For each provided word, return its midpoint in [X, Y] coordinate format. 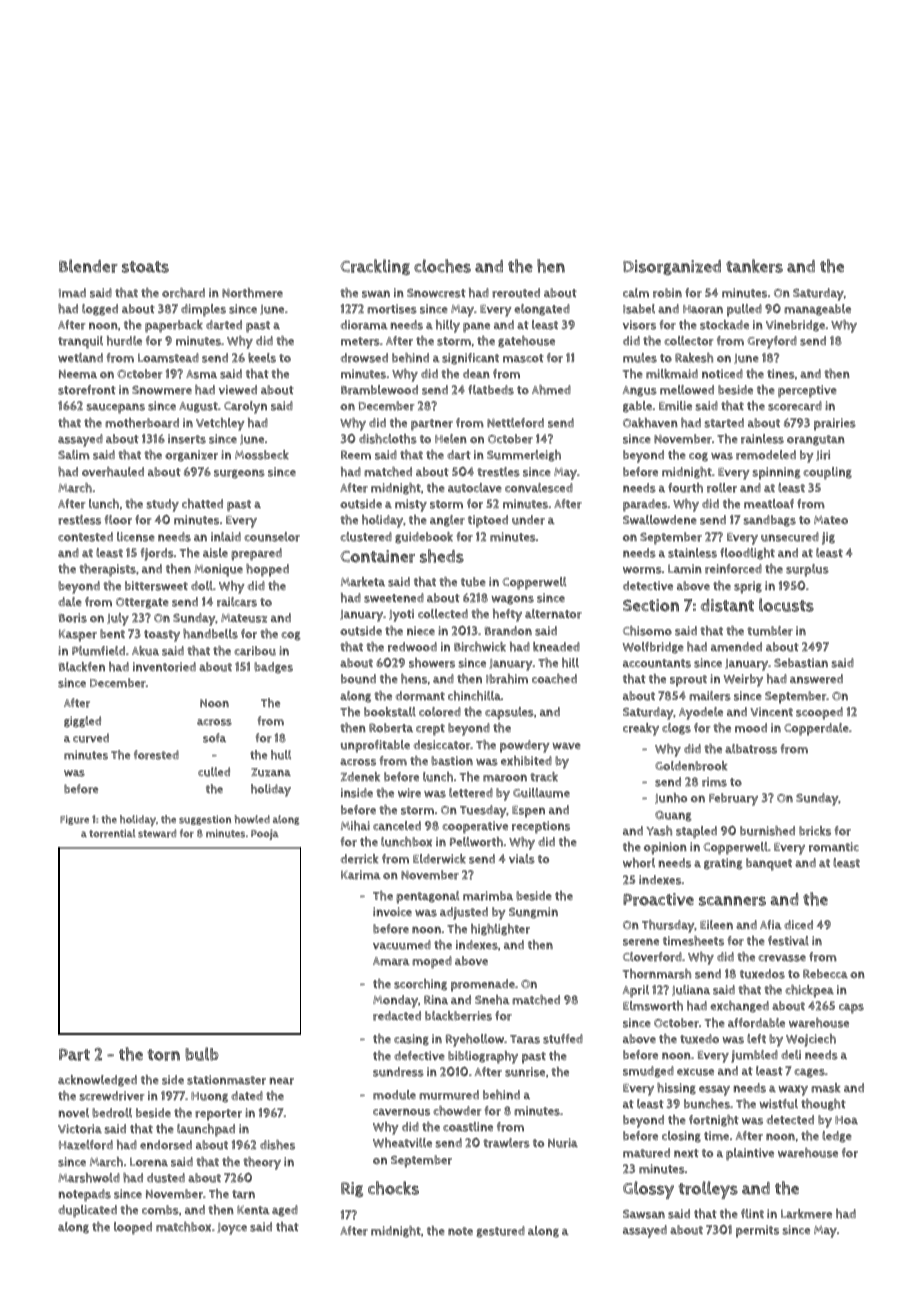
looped [133, 1228]
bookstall [390, 712]
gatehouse [526, 342]
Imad [72, 293]
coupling [827, 473]
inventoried [164, 667]
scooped [819, 713]
